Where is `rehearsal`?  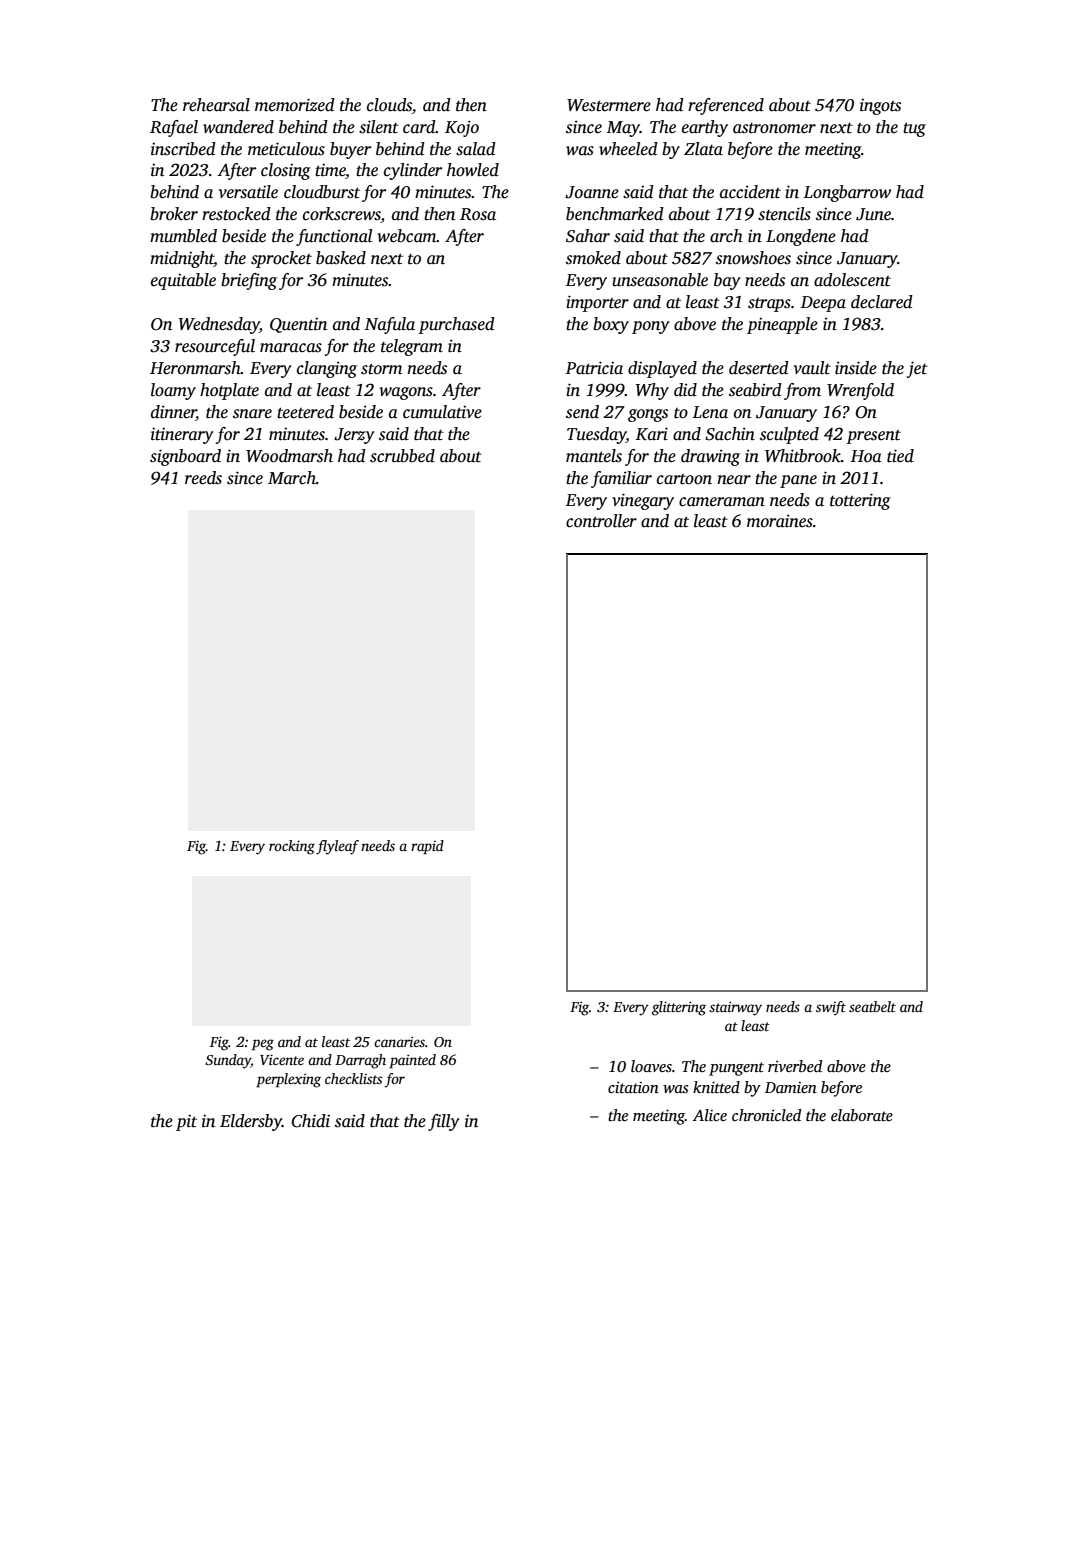
rehearsal is located at coordinates (216, 105).
